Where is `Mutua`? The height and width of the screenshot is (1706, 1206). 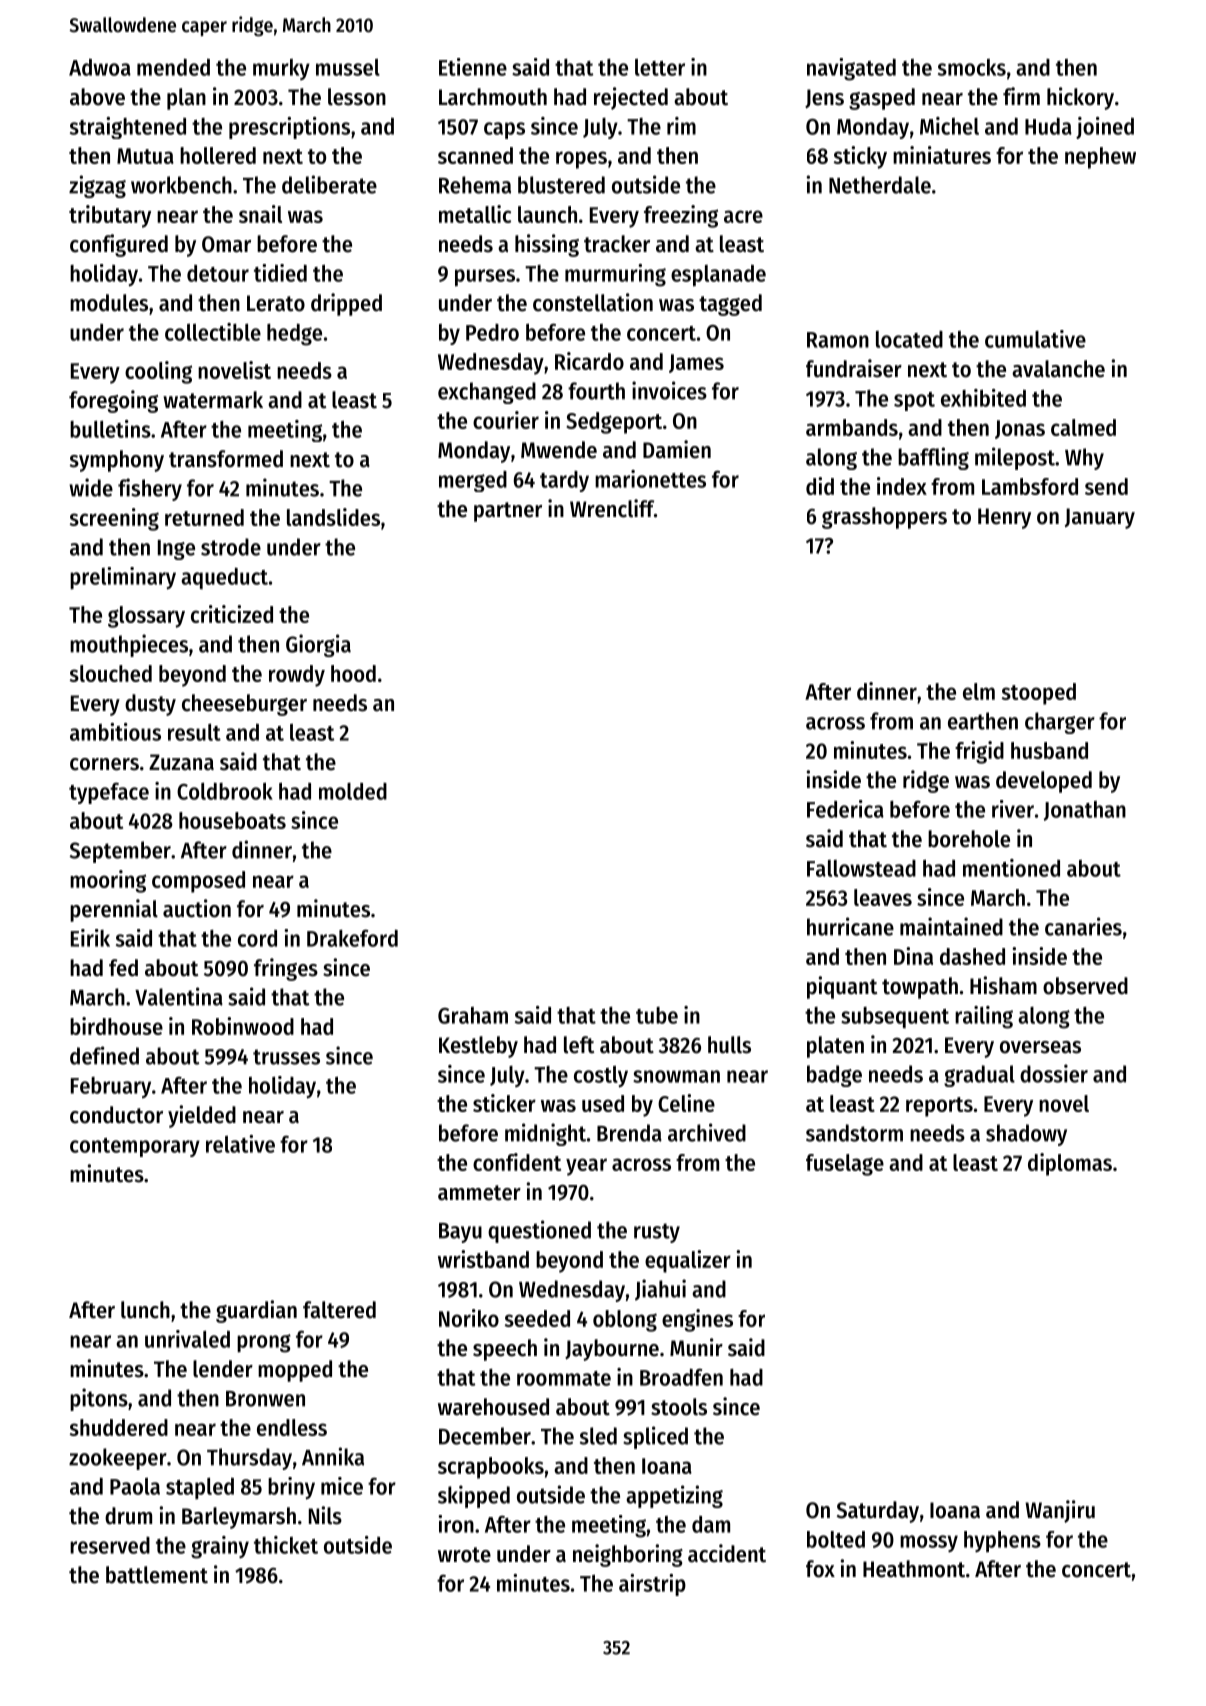
Mutua is located at coordinates (145, 156).
